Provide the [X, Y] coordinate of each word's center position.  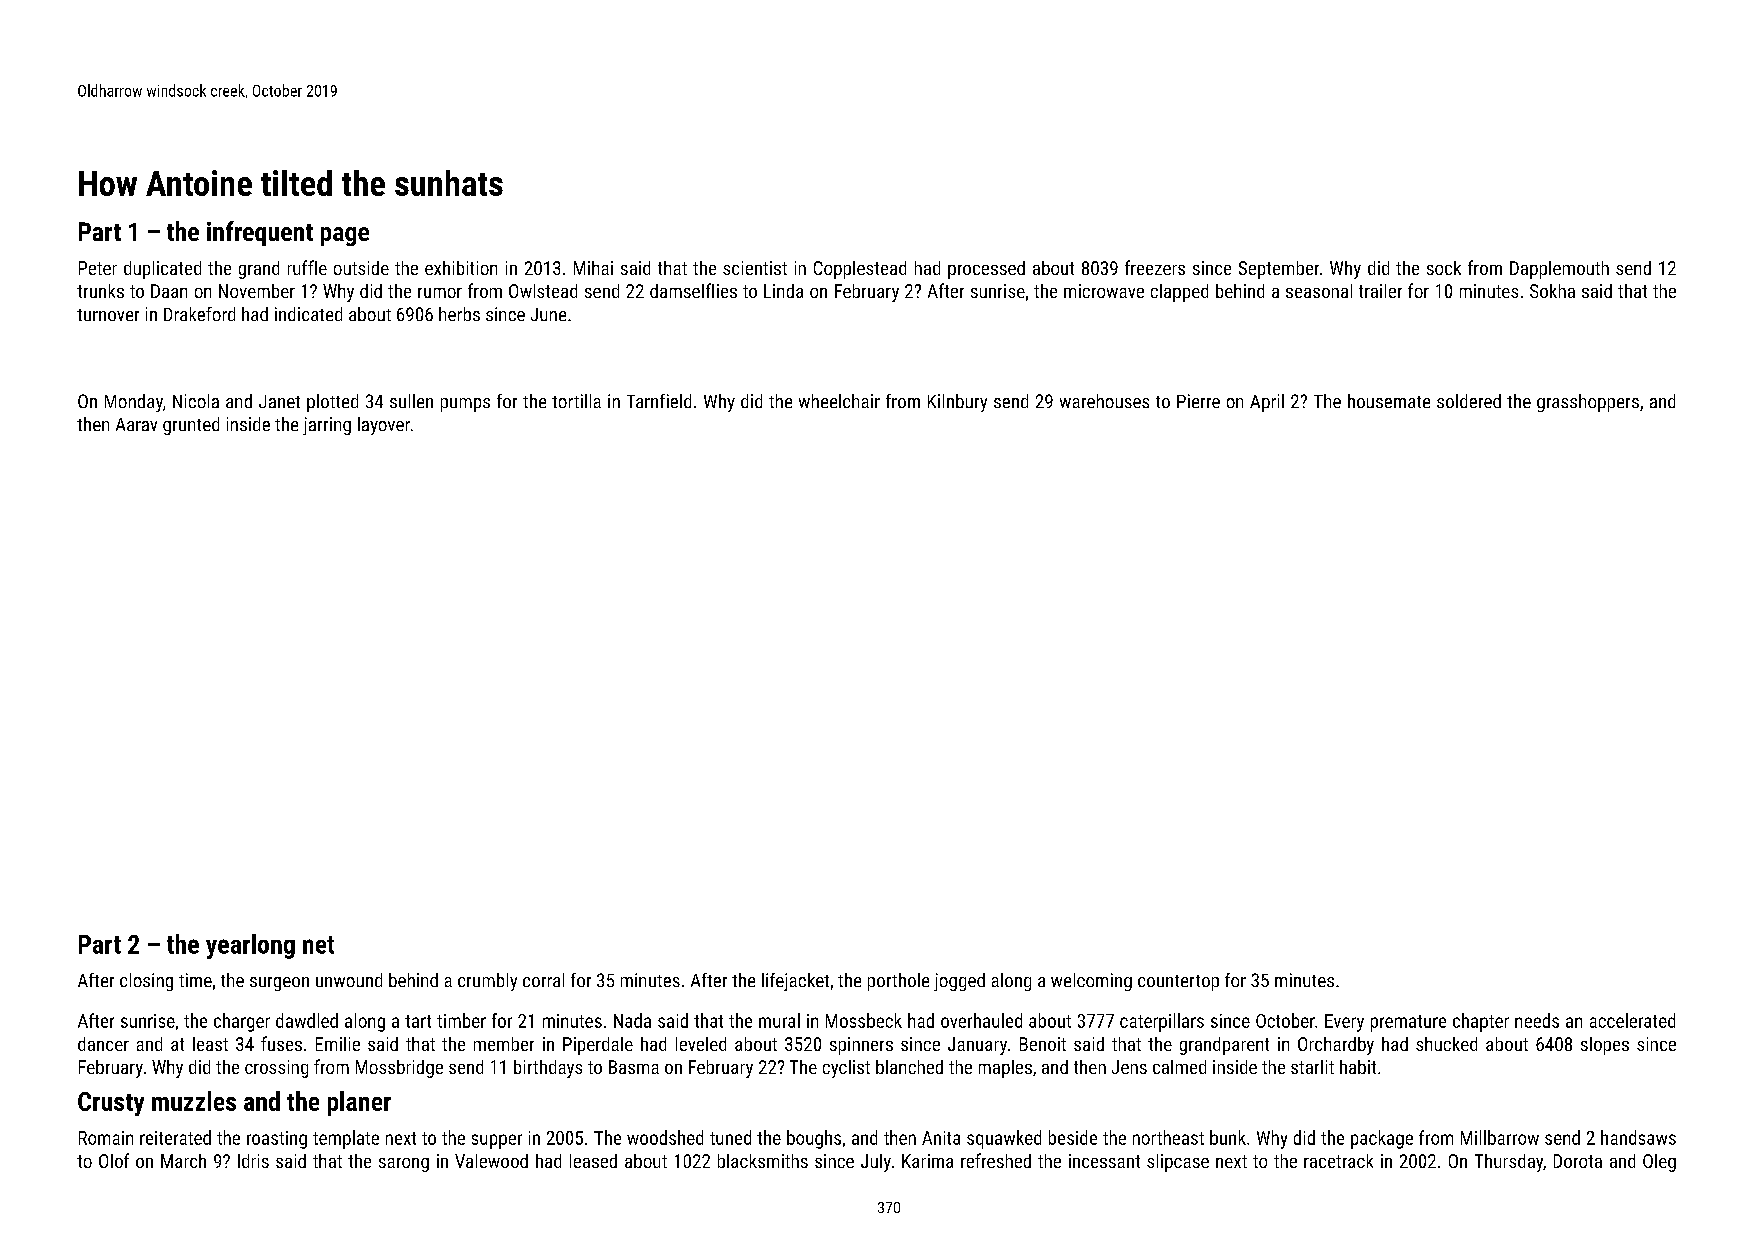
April [1267, 403]
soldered [1469, 401]
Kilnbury [957, 403]
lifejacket [795, 982]
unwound [349, 980]
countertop [1178, 983]
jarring [327, 426]
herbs [459, 314]
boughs [814, 1139]
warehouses [1104, 401]
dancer [103, 1044]
